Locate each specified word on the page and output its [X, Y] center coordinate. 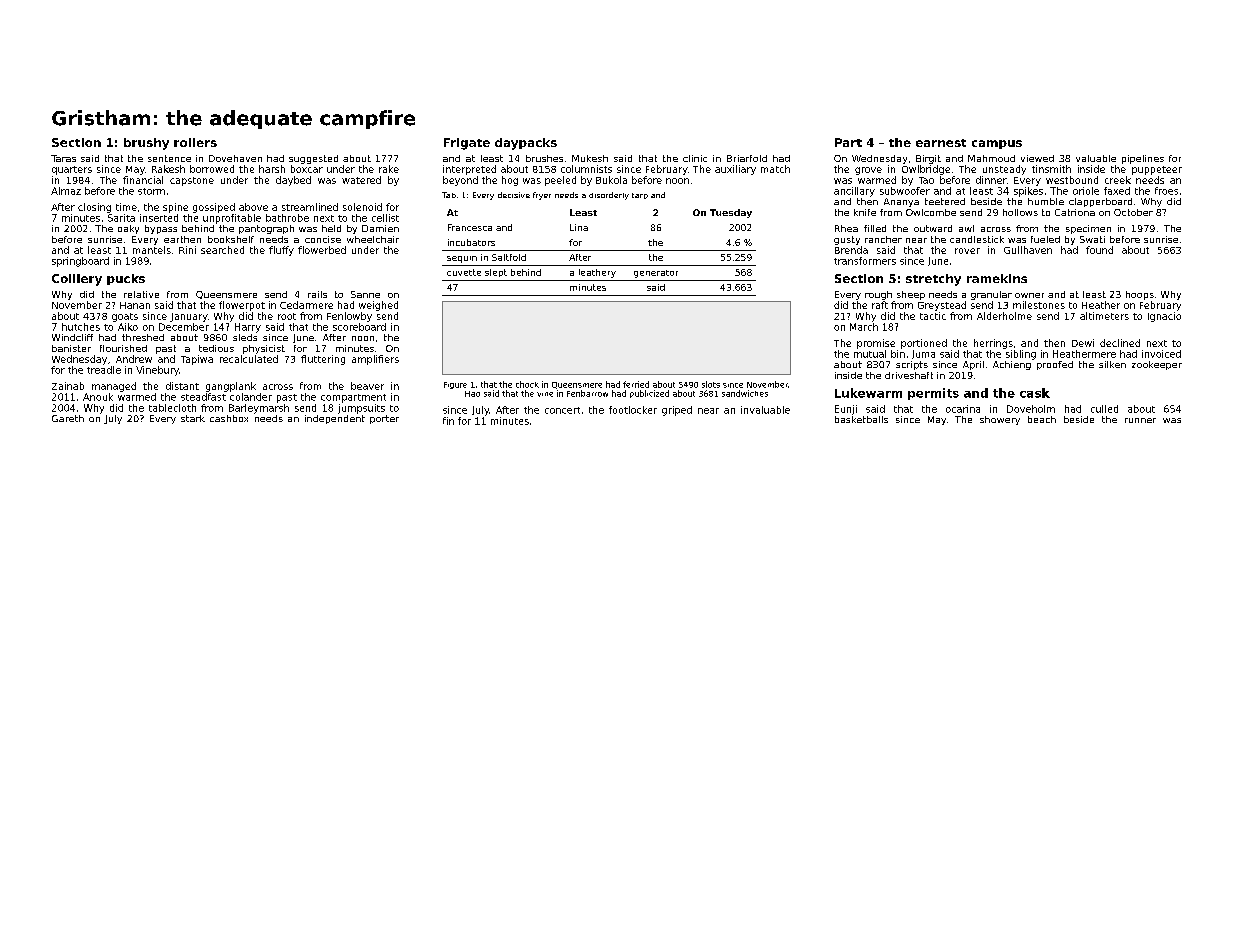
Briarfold [747, 158]
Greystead [942, 306]
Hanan [135, 305]
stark [193, 418]
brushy [146, 144]
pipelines [1143, 159]
